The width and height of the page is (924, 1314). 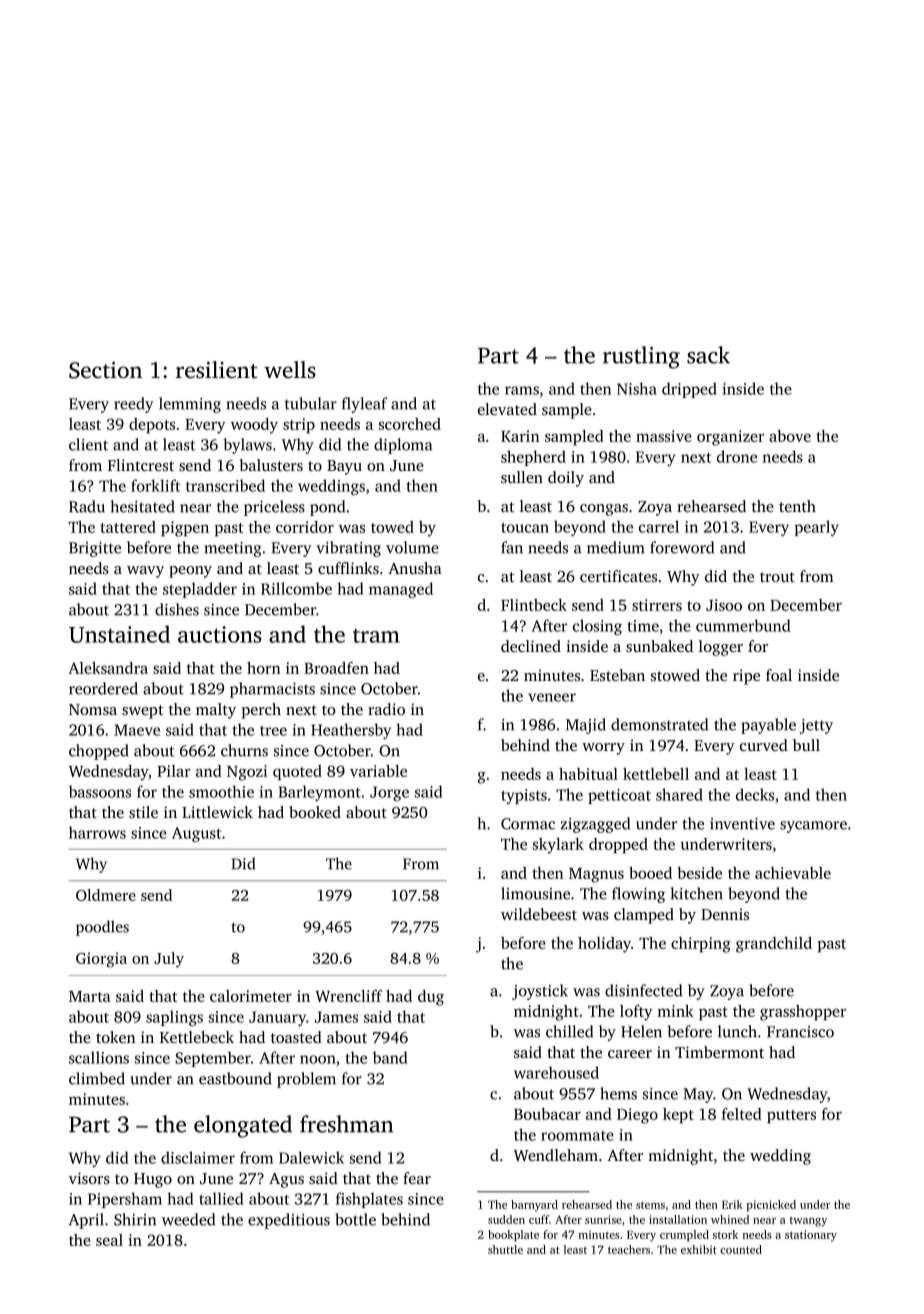 I want to click on bull, so click(x=806, y=745).
